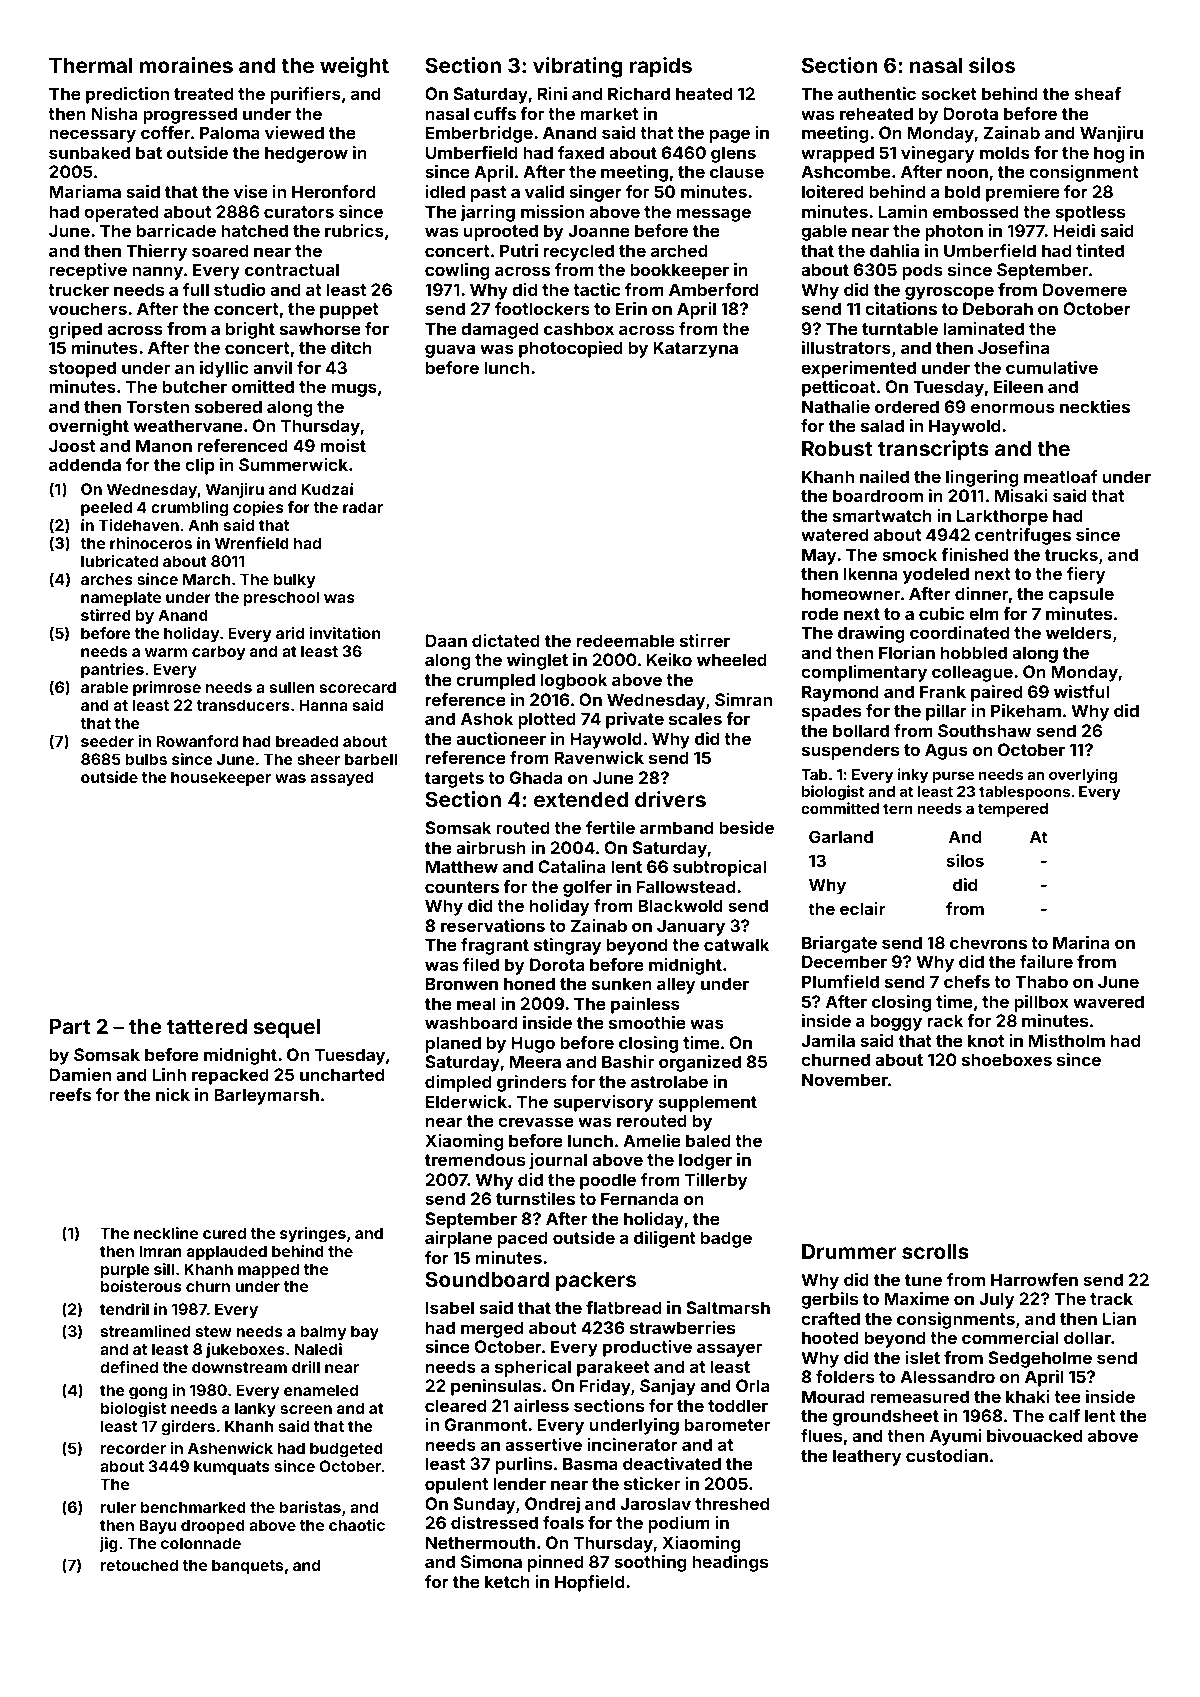  I want to click on podium, so click(679, 1524).
